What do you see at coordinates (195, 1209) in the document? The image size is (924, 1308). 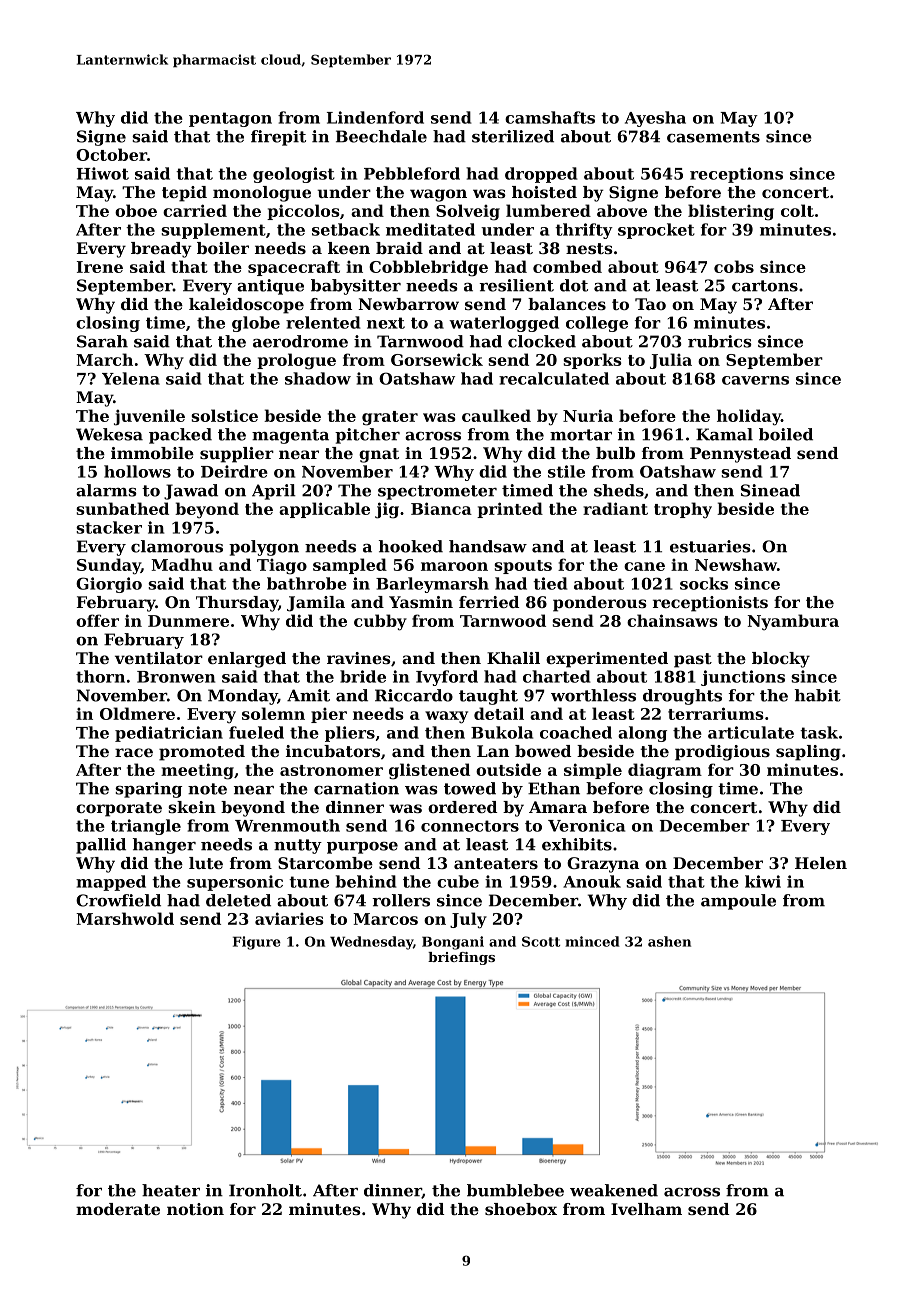 I see `notion` at bounding box center [195, 1209].
